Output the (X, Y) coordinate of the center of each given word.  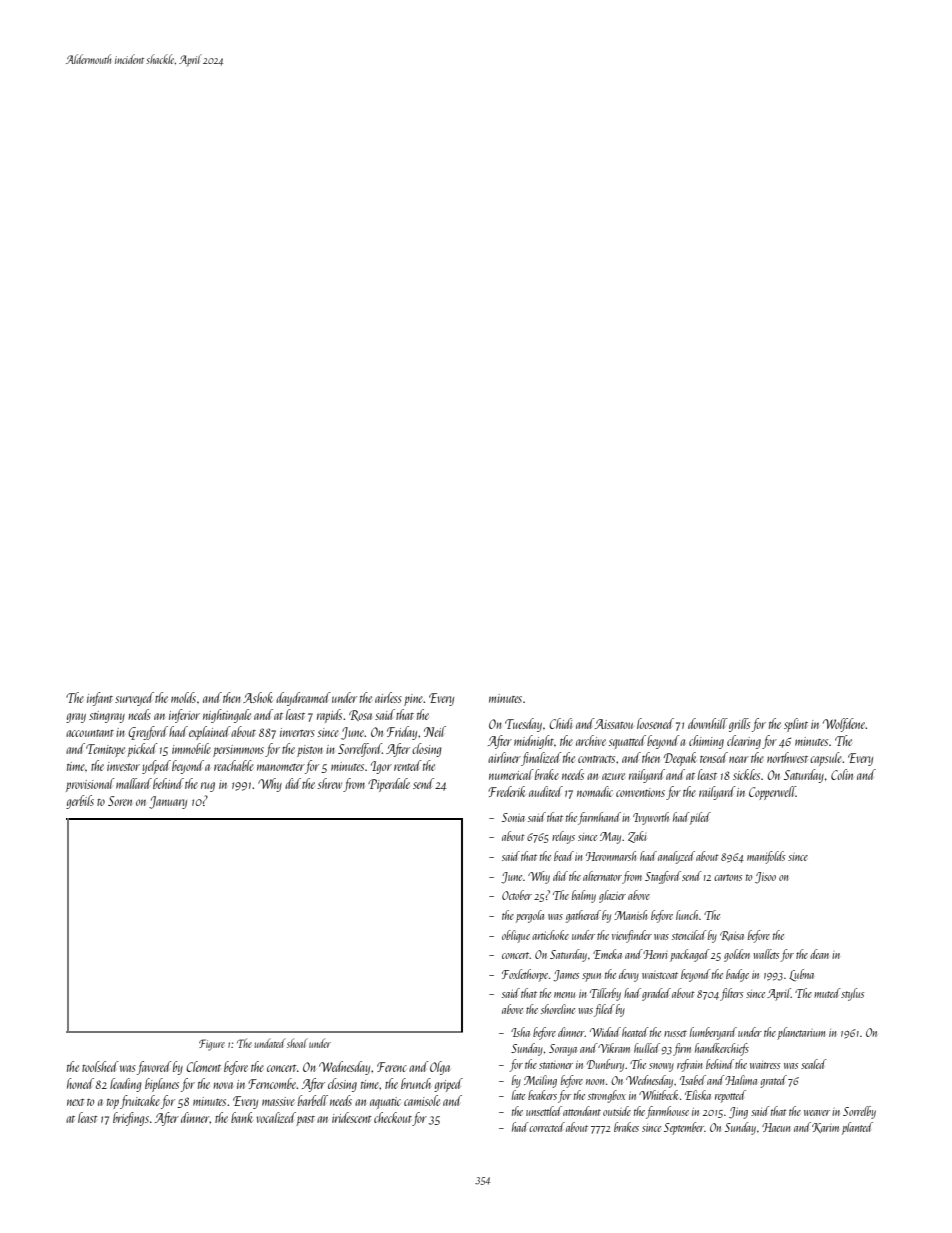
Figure (212, 1045)
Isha (520, 1032)
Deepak (680, 759)
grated (773, 1081)
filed (604, 1010)
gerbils (80, 802)
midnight (534, 742)
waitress (765, 1065)
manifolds (766, 857)
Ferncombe (272, 1083)
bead (564, 856)
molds (183, 697)
